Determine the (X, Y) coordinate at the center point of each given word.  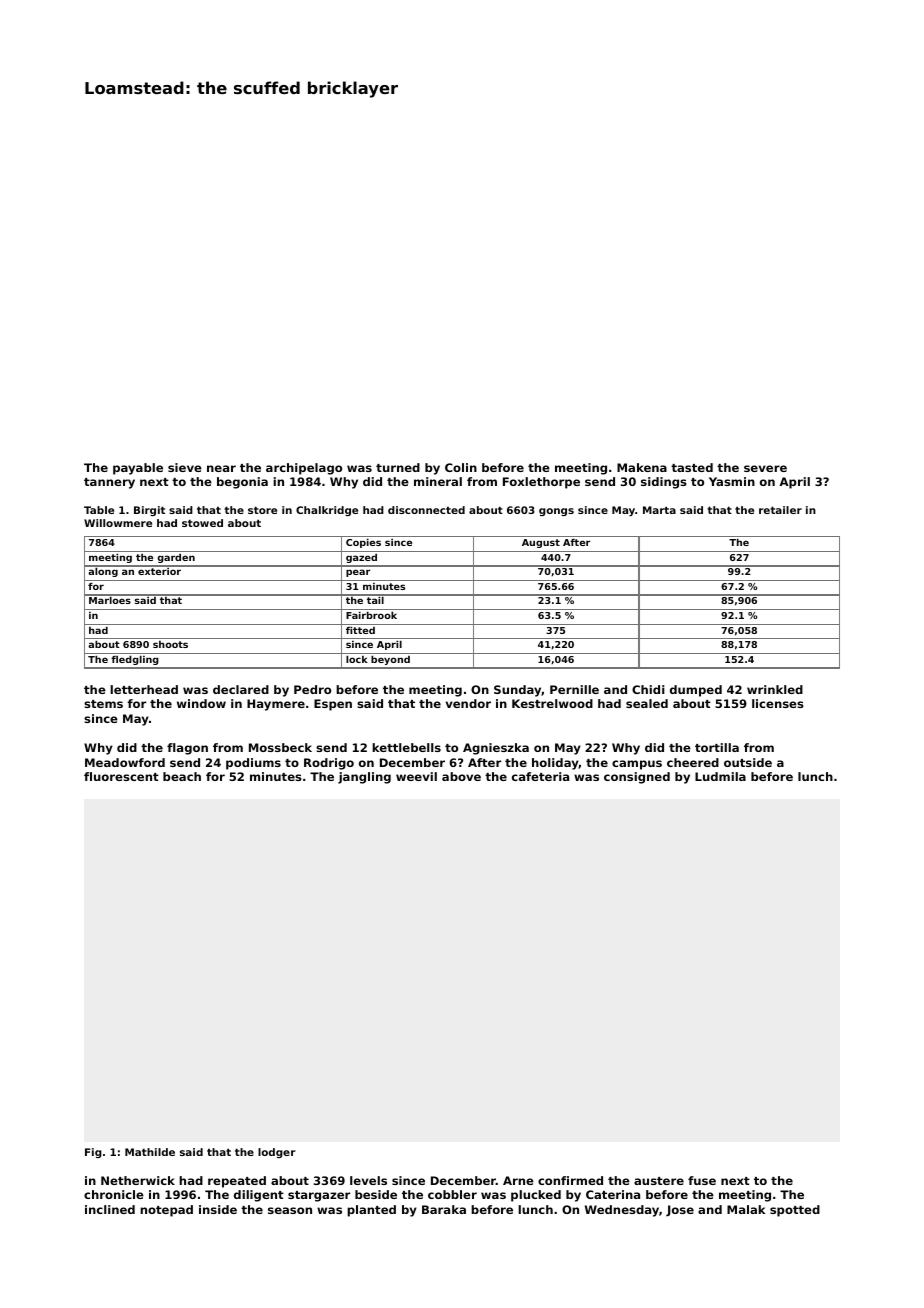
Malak (746, 1209)
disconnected (426, 510)
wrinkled (775, 689)
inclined (110, 1209)
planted (371, 1211)
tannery (109, 483)
